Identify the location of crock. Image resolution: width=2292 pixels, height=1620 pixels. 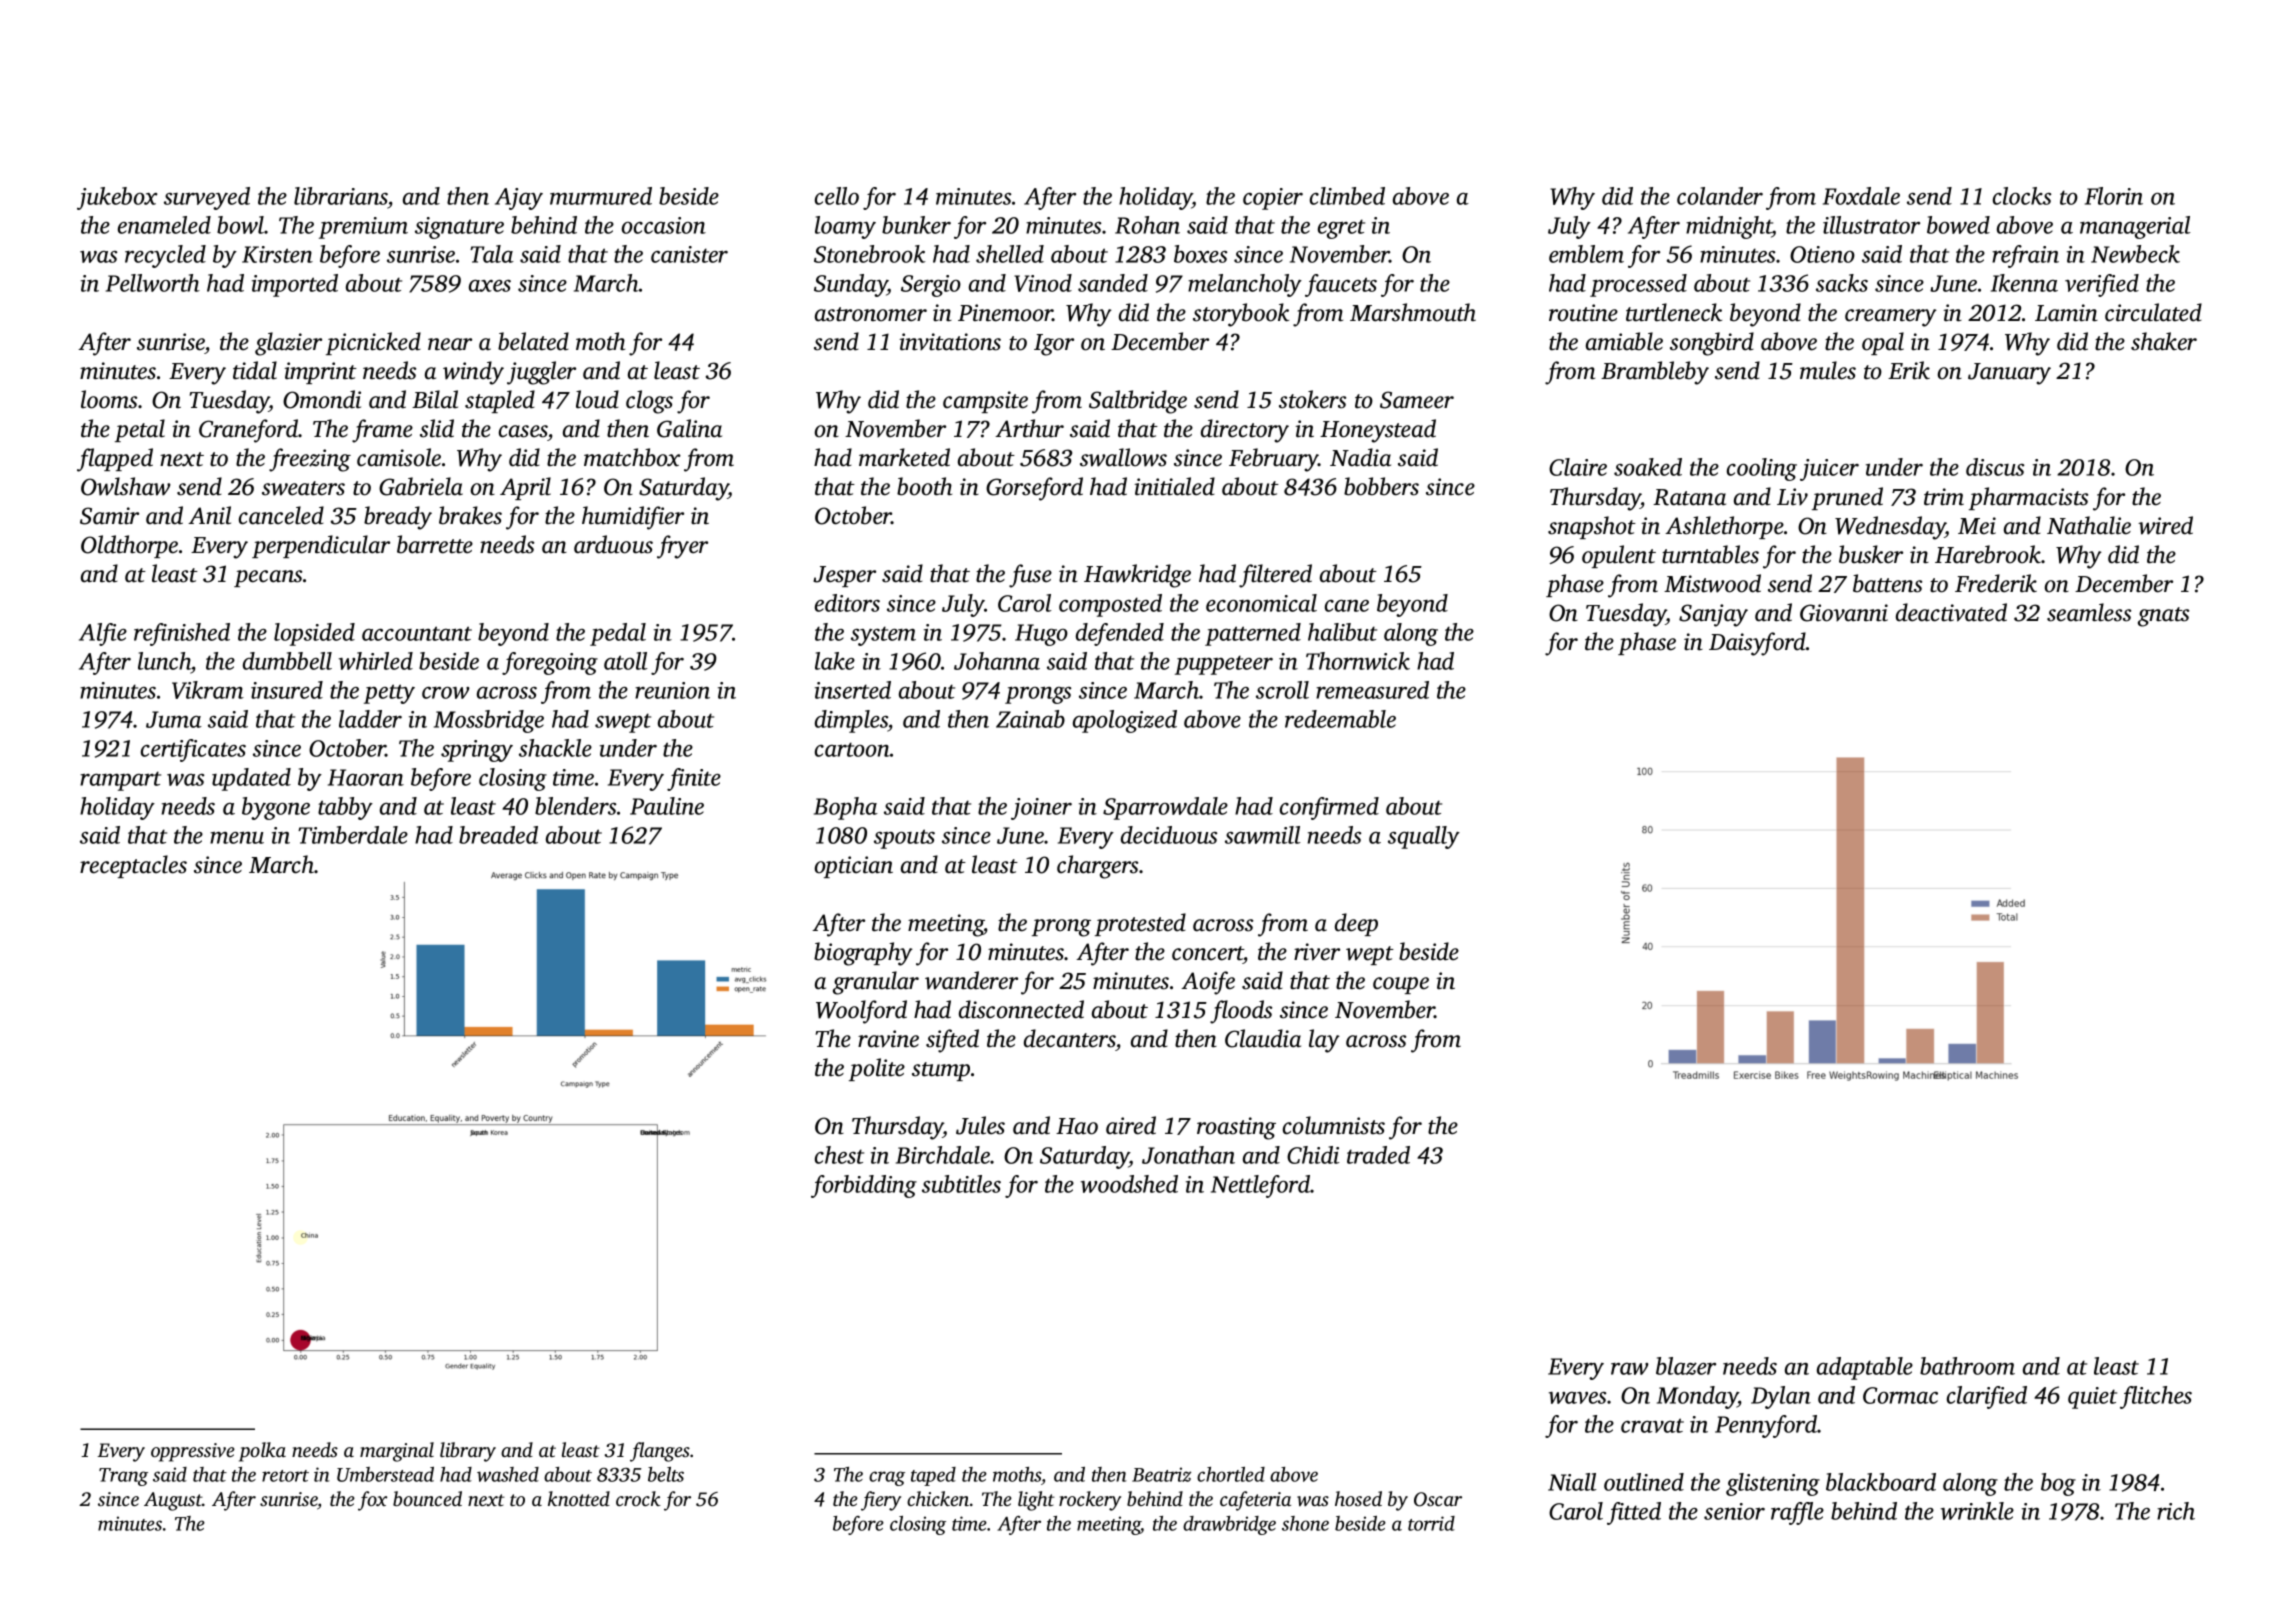
(638, 1498).
